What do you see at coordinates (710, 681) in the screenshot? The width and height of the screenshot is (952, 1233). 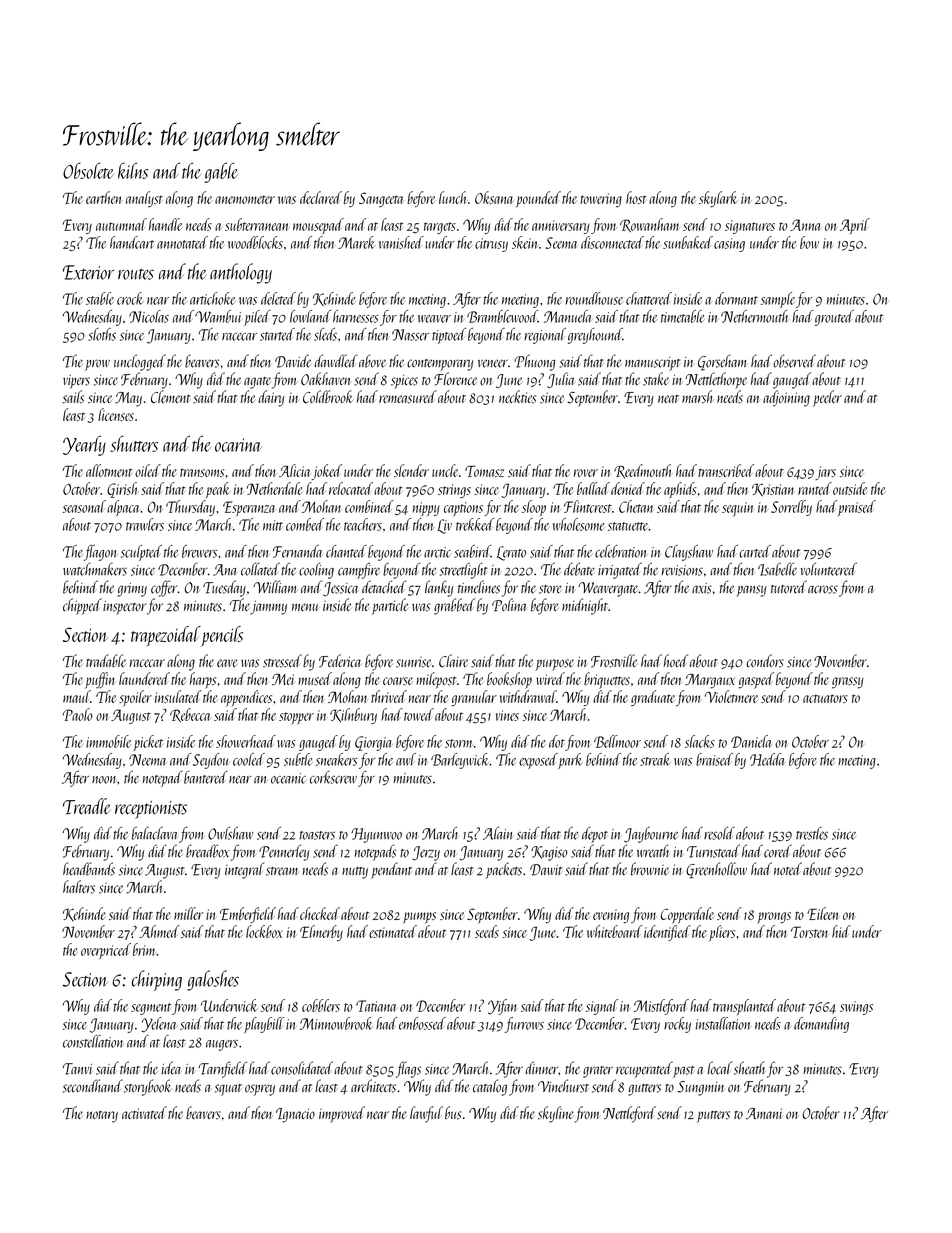 I see `Margaux` at bounding box center [710, 681].
